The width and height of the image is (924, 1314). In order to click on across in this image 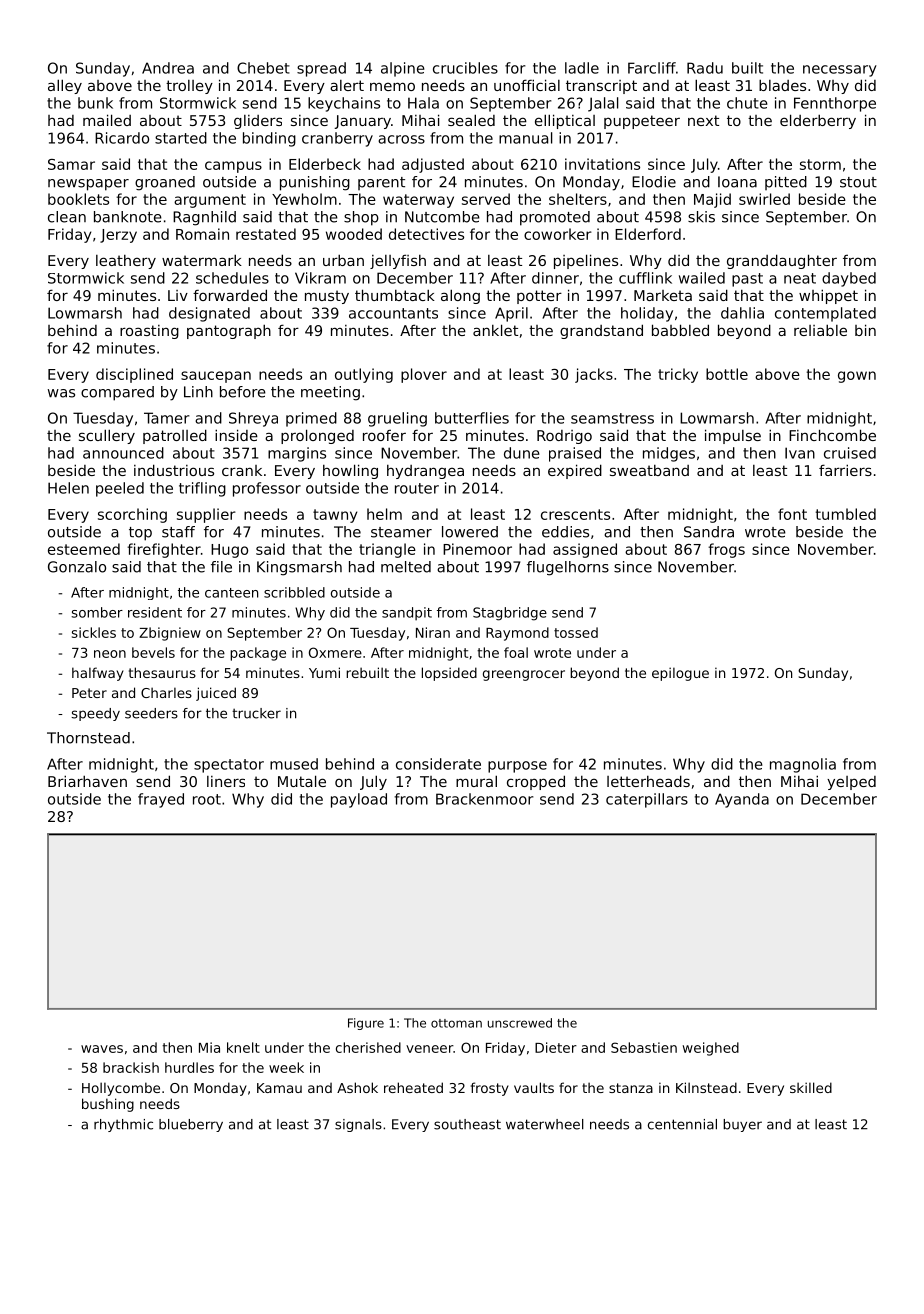, I will do `click(401, 139)`.
